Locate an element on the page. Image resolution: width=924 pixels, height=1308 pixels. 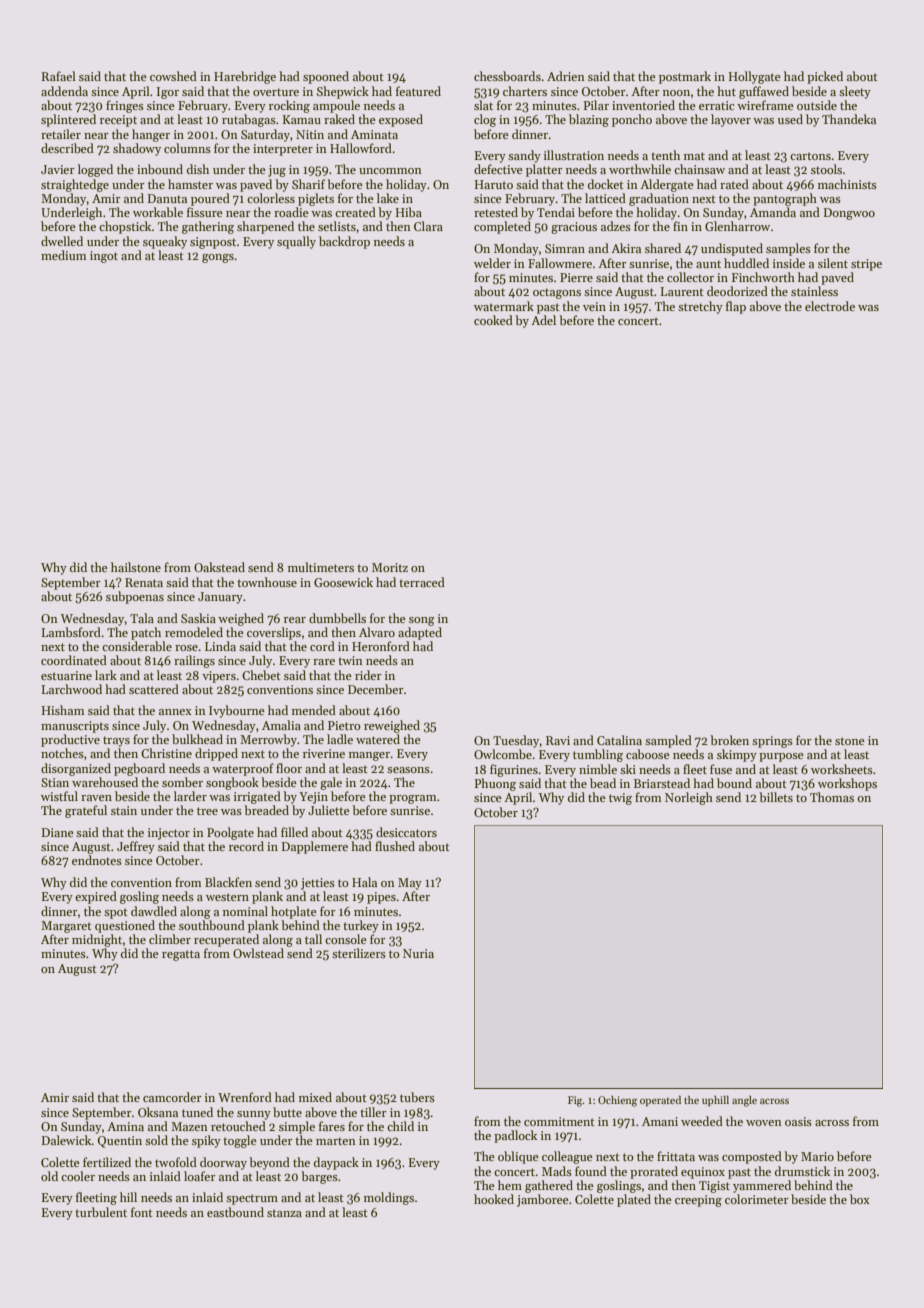
Ochieng is located at coordinates (617, 1101).
